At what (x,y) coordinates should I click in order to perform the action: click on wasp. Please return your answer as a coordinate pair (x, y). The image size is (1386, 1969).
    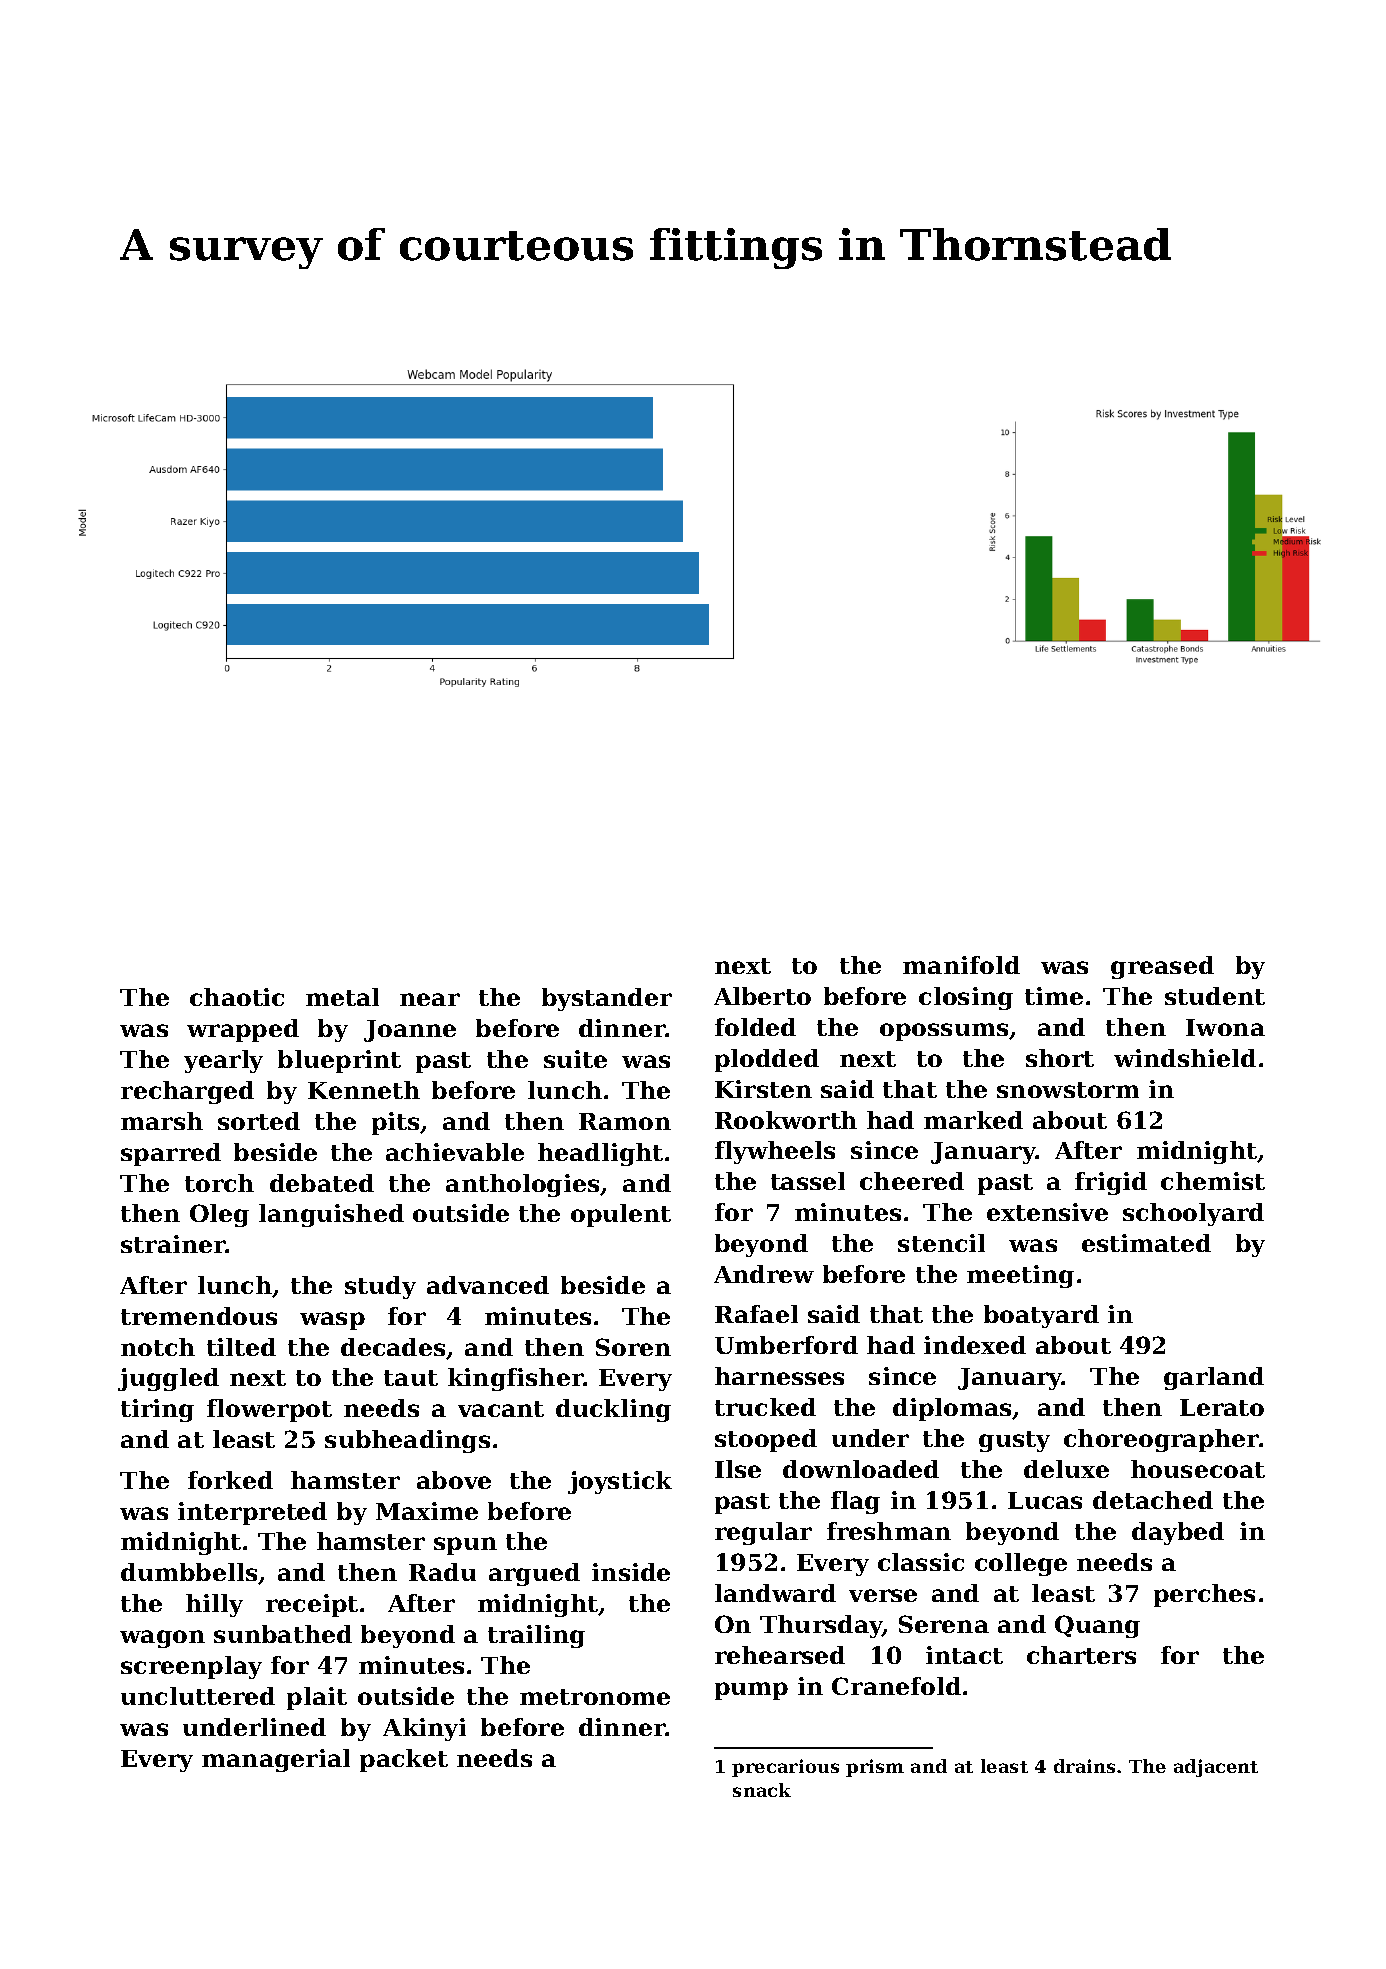
    Looking at the image, I should click on (332, 1321).
